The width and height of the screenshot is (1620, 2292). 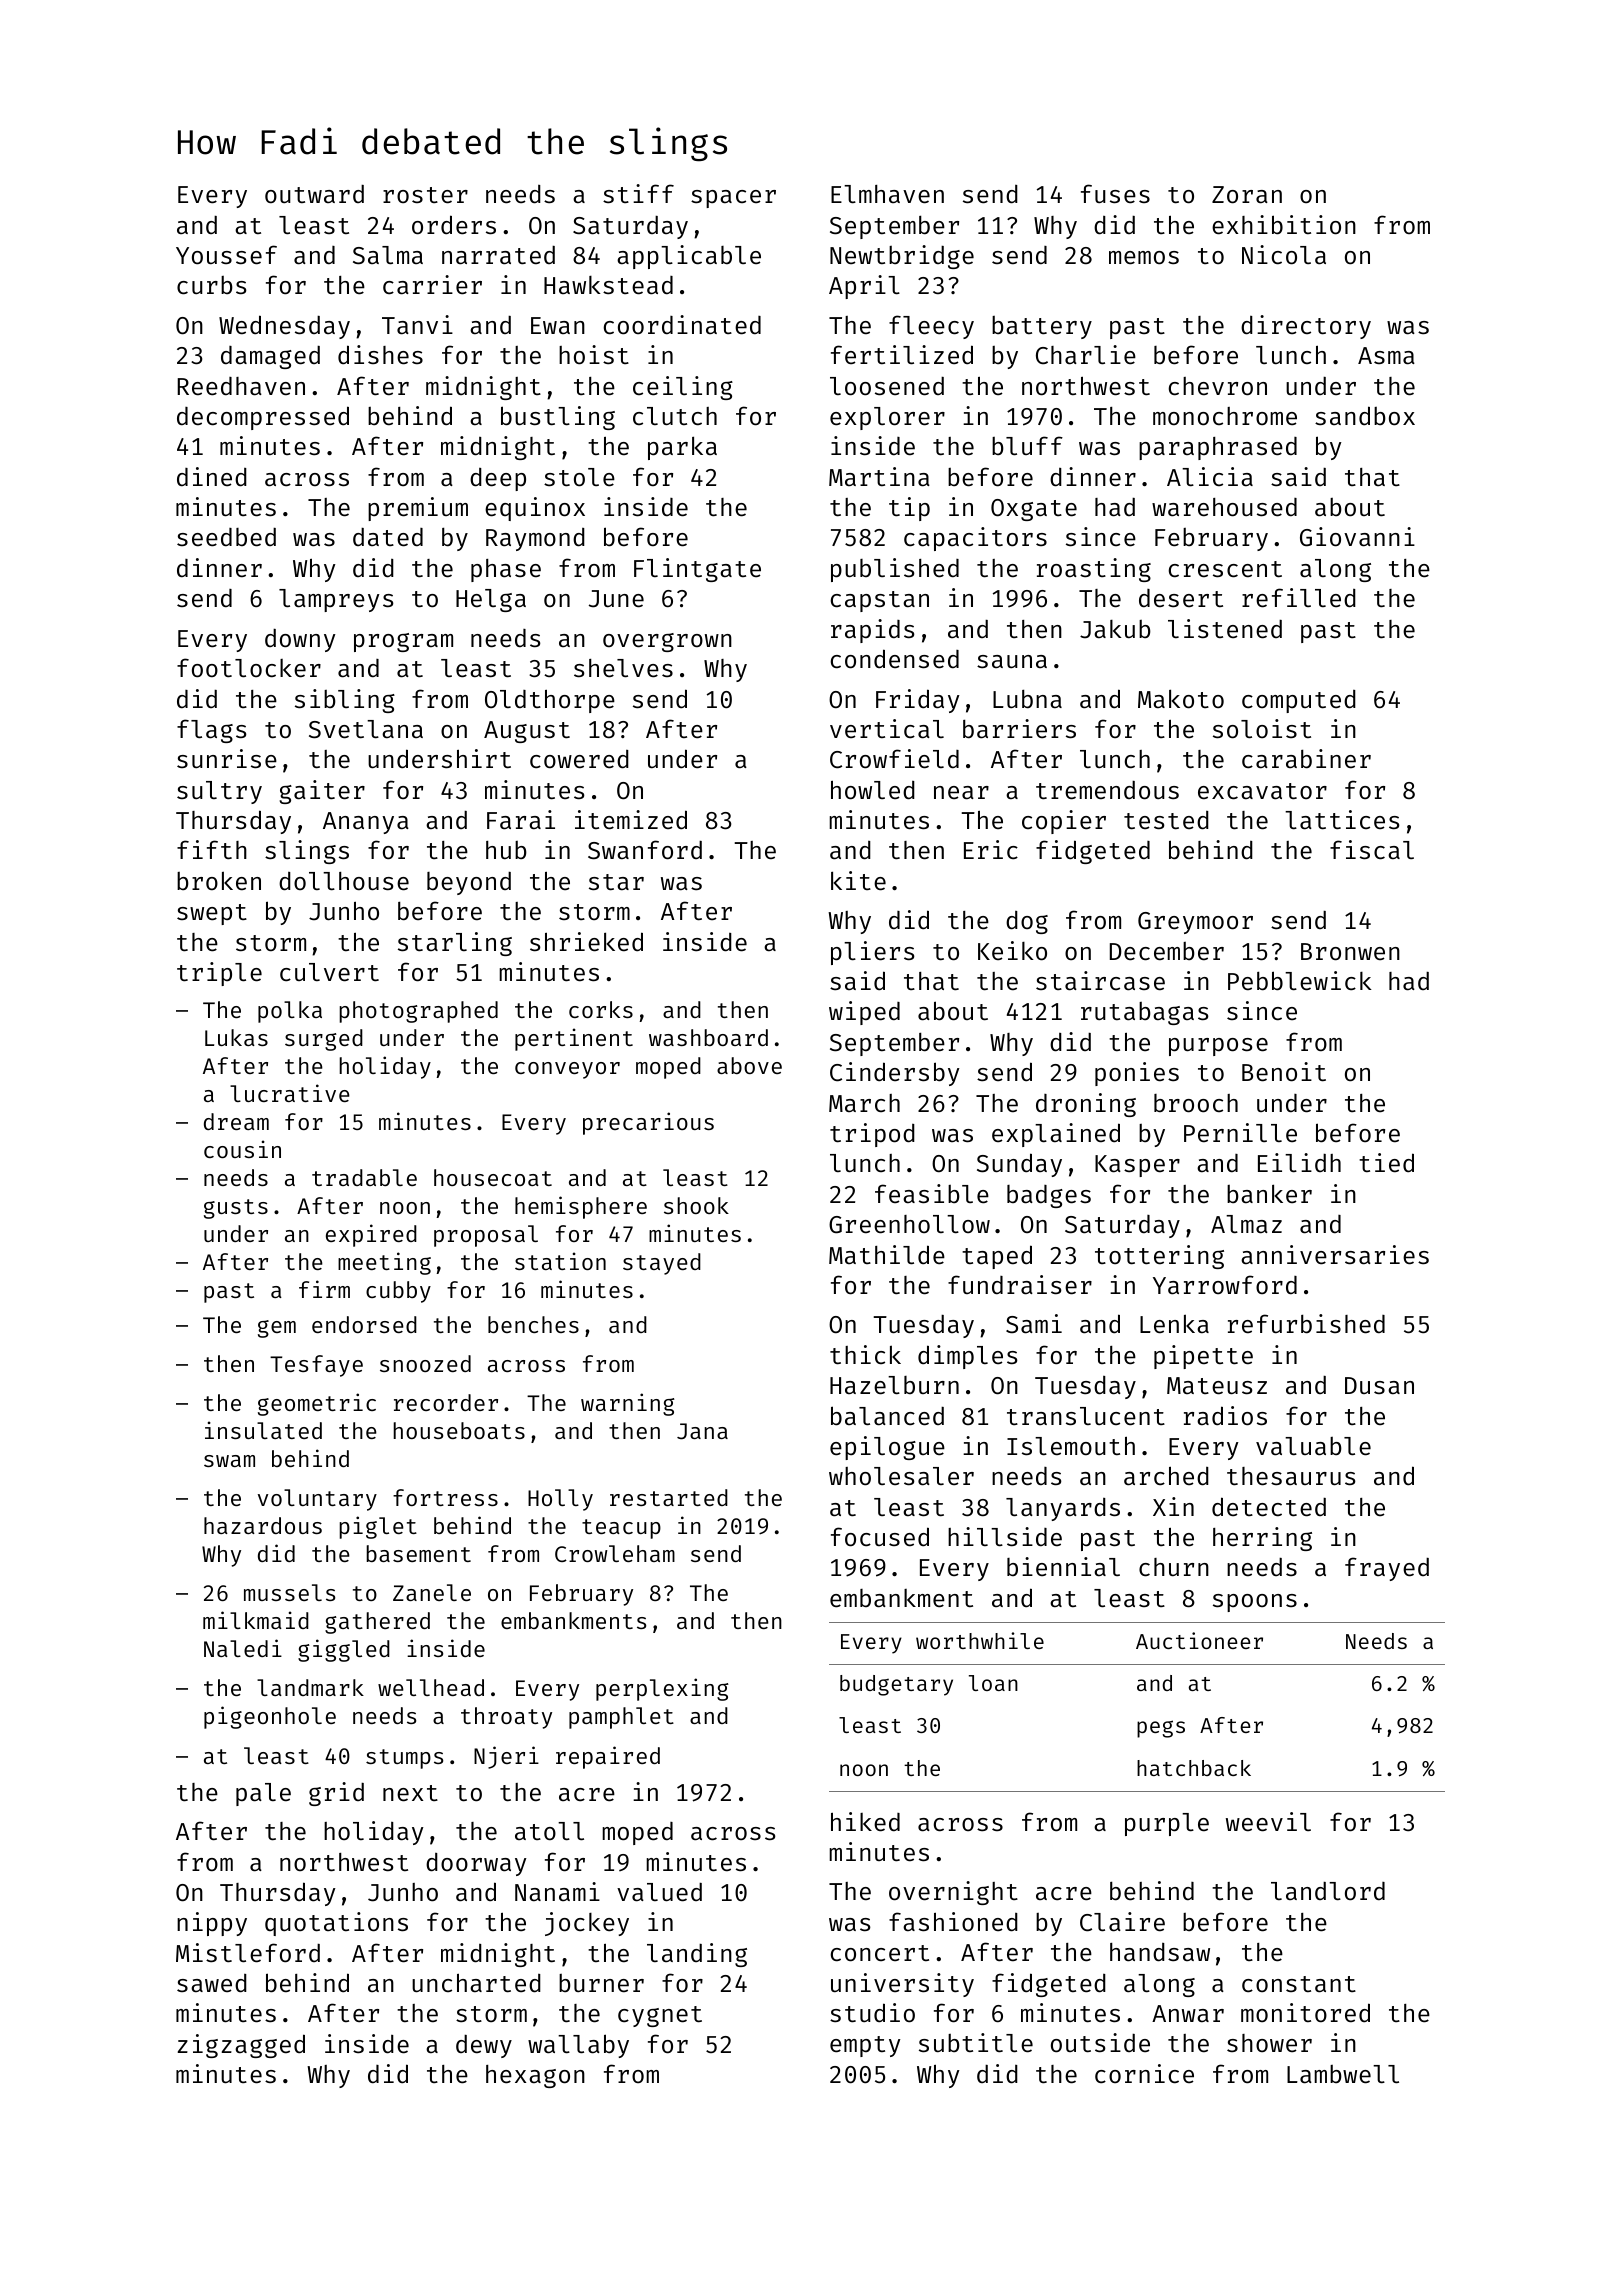 I want to click on zigzagged, so click(x=241, y=2046).
